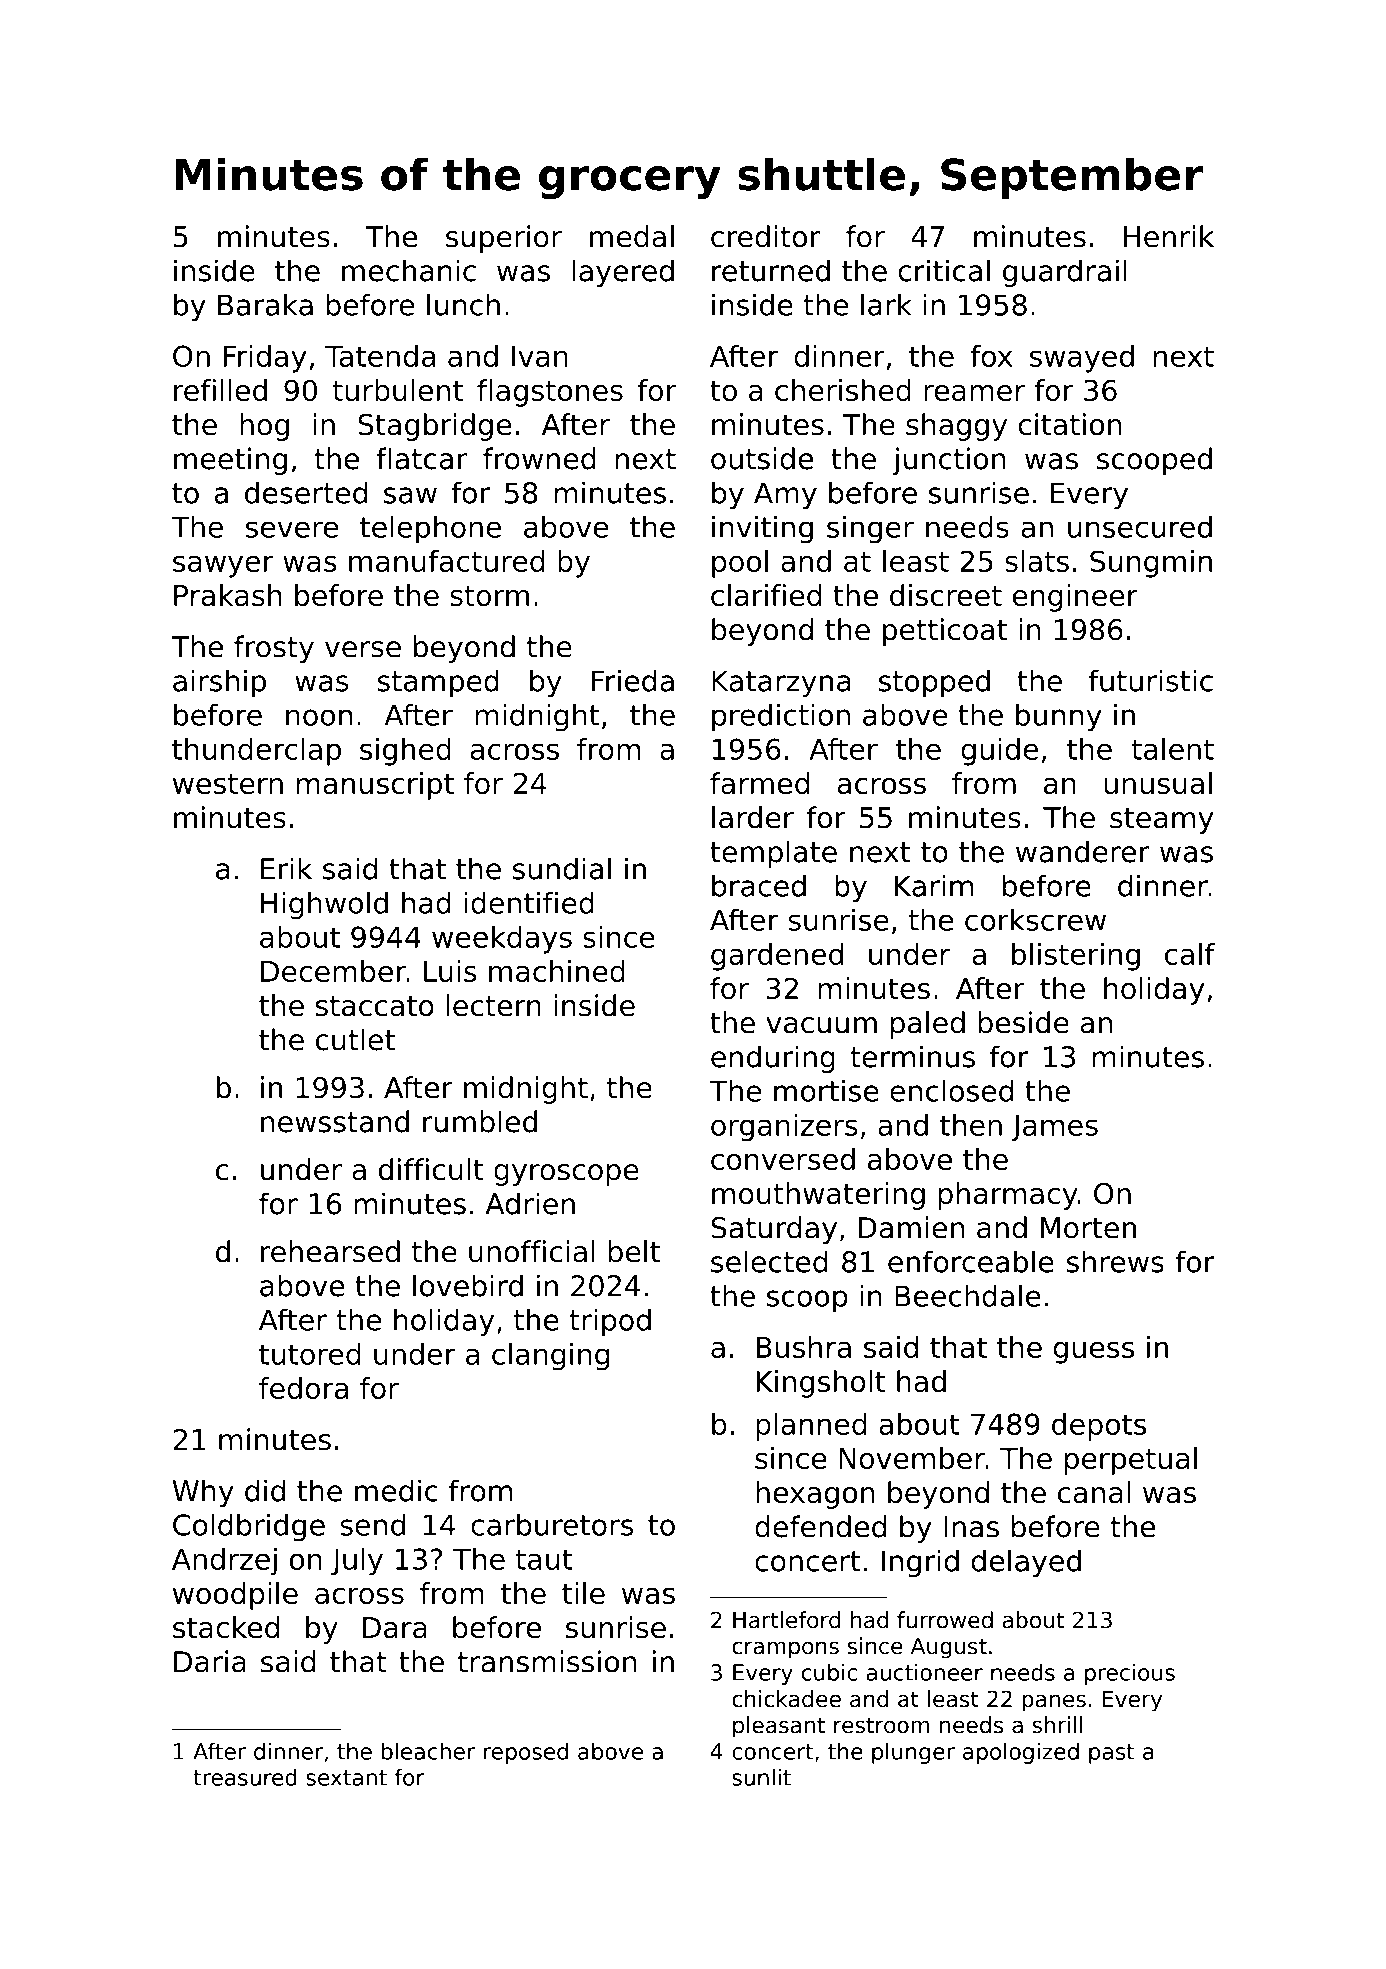 The width and height of the screenshot is (1386, 1969). Describe the element at coordinates (230, 461) in the screenshot. I see `meeting` at that location.
